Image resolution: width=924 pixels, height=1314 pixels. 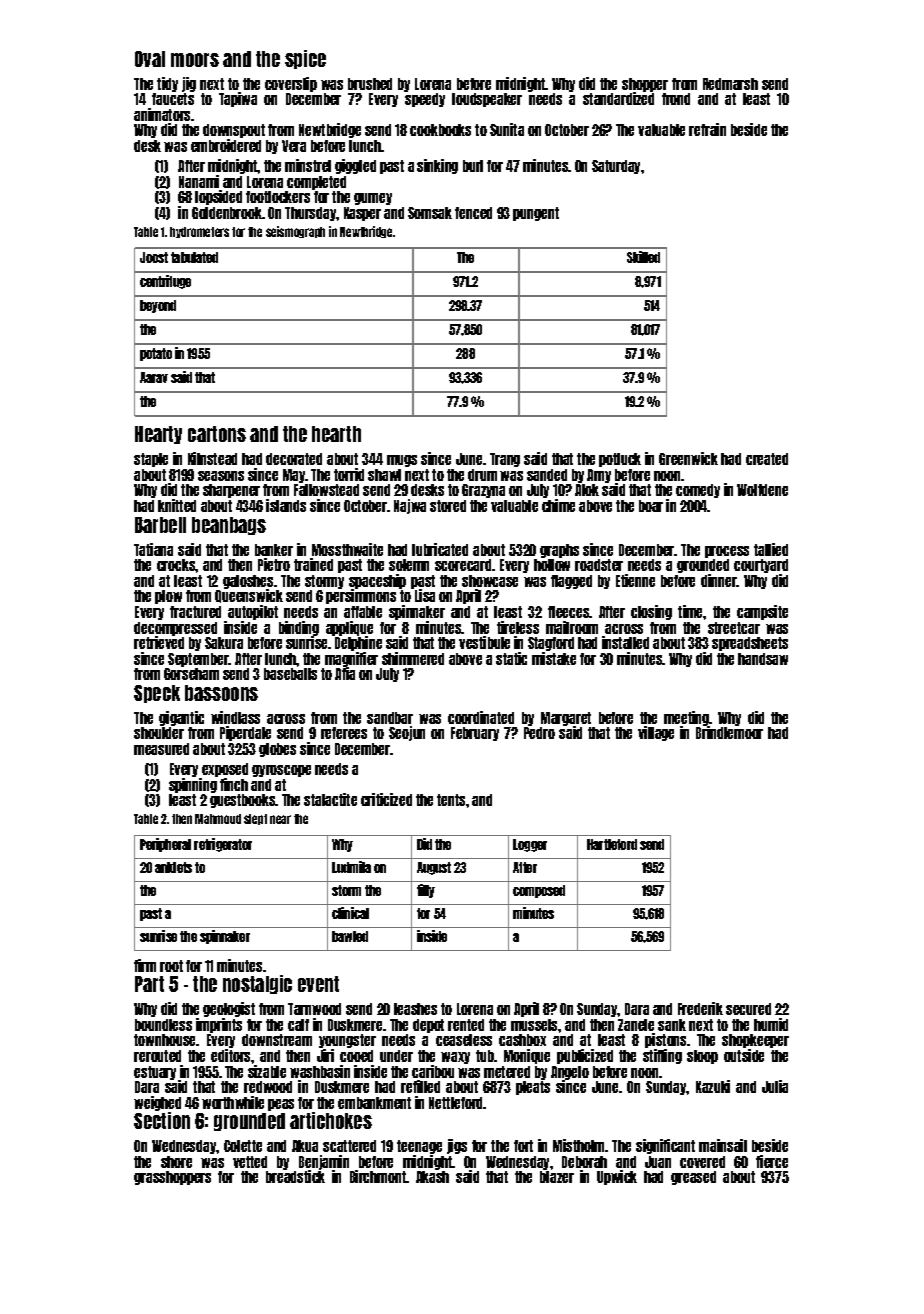 I want to click on breadstick, so click(x=295, y=1177).
